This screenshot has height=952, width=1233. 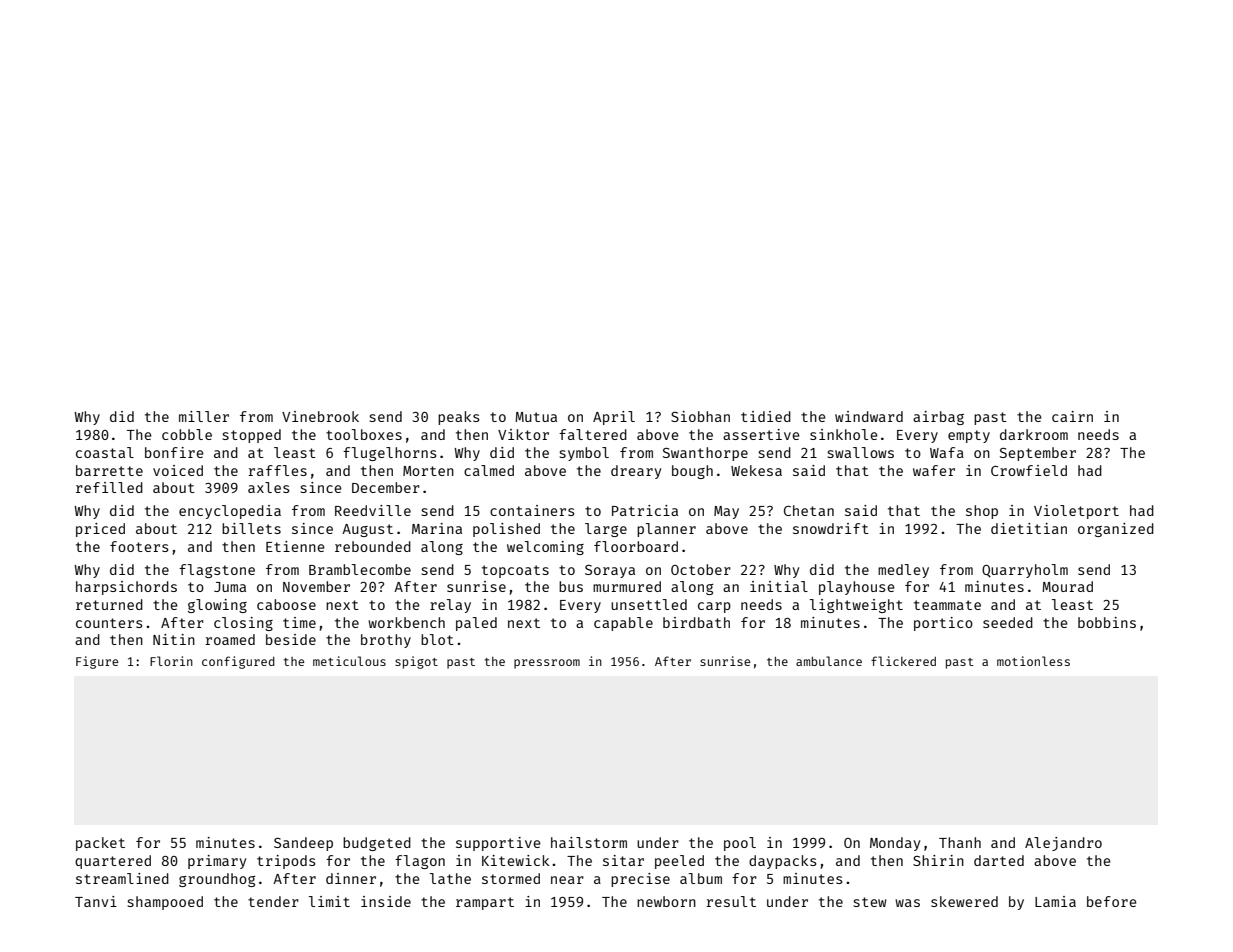 What do you see at coordinates (165, 903) in the screenshot?
I see `shampooed` at bounding box center [165, 903].
